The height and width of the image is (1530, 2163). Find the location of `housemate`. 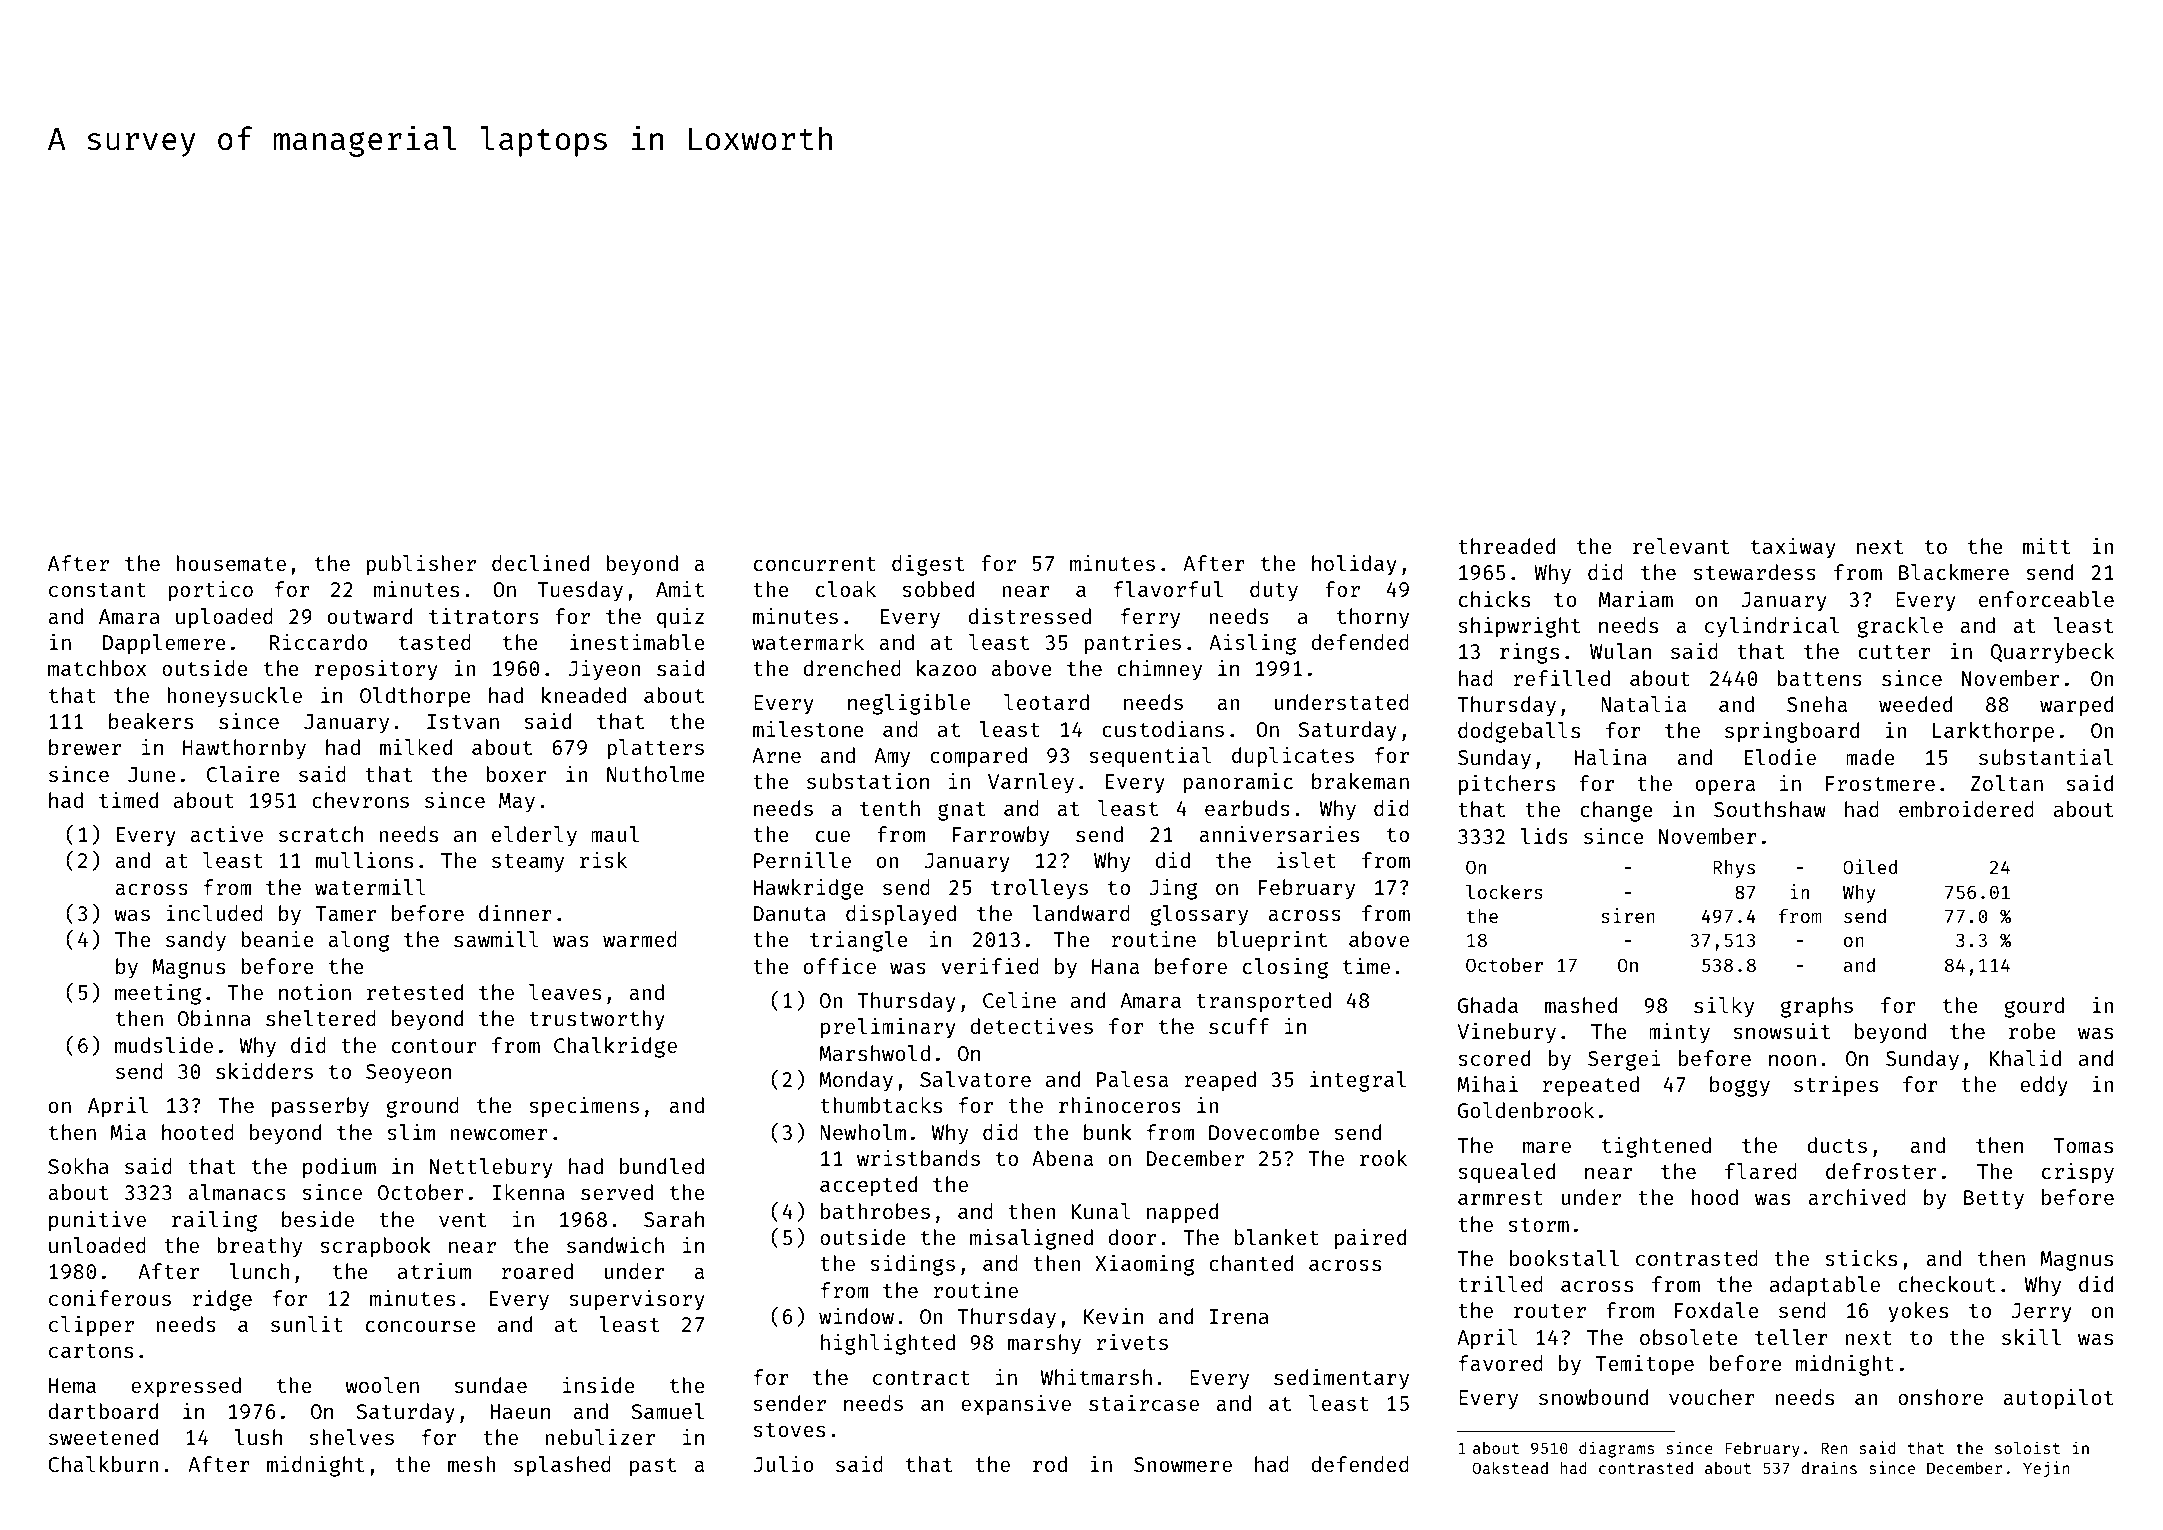

housemate is located at coordinates (231, 563).
